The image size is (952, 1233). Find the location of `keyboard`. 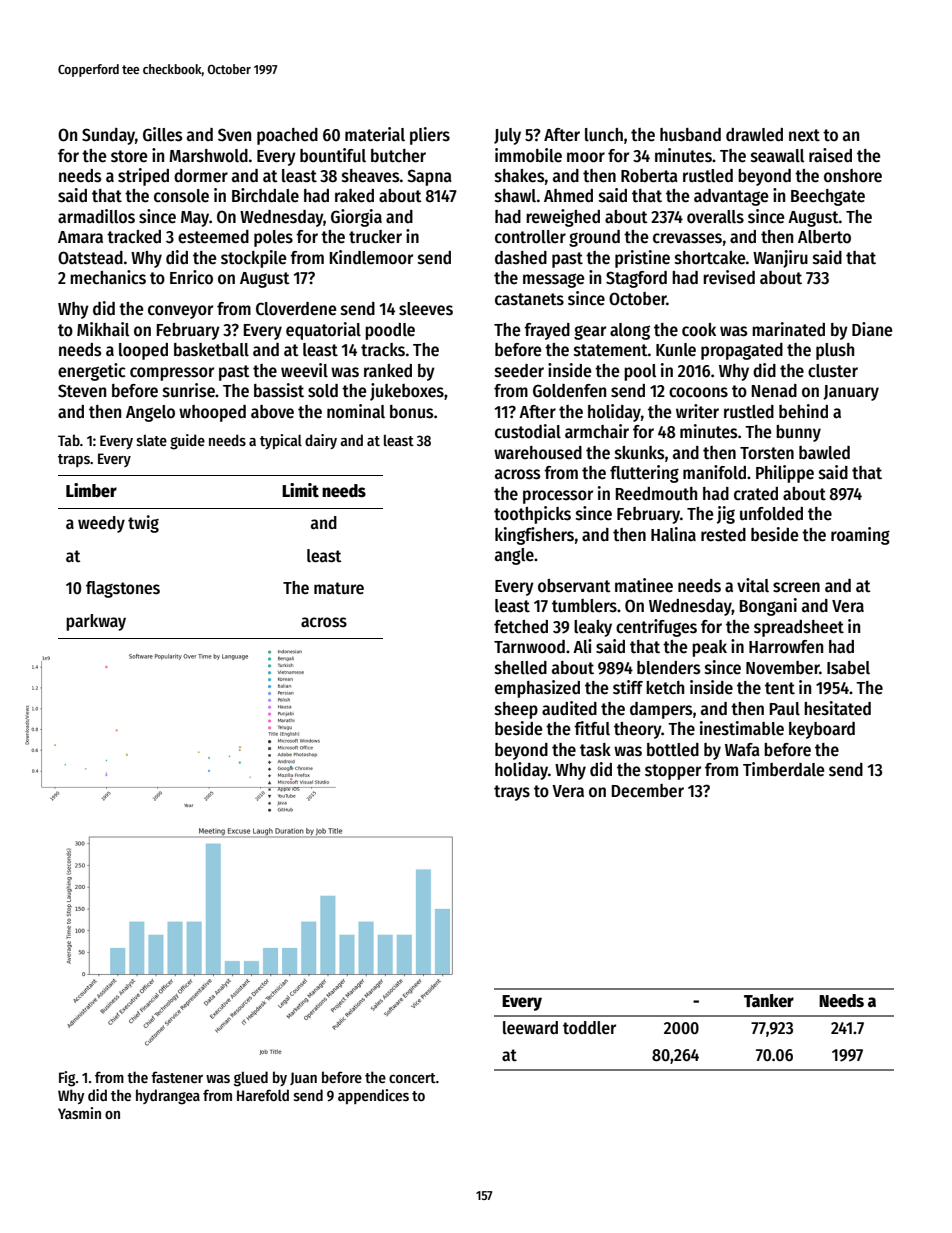

keyboard is located at coordinates (822, 730).
